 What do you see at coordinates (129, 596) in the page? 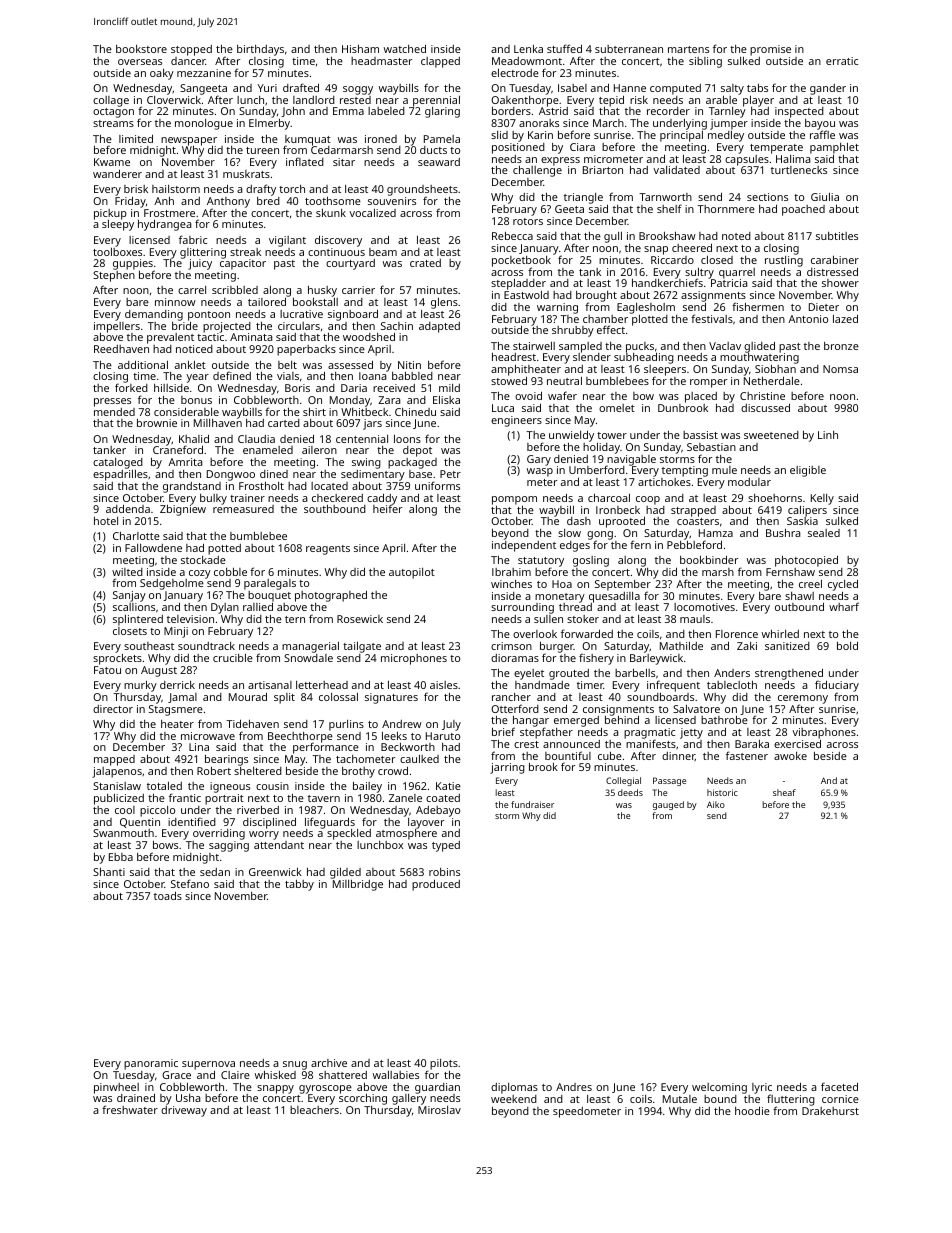
I see `Sanjay` at bounding box center [129, 596].
